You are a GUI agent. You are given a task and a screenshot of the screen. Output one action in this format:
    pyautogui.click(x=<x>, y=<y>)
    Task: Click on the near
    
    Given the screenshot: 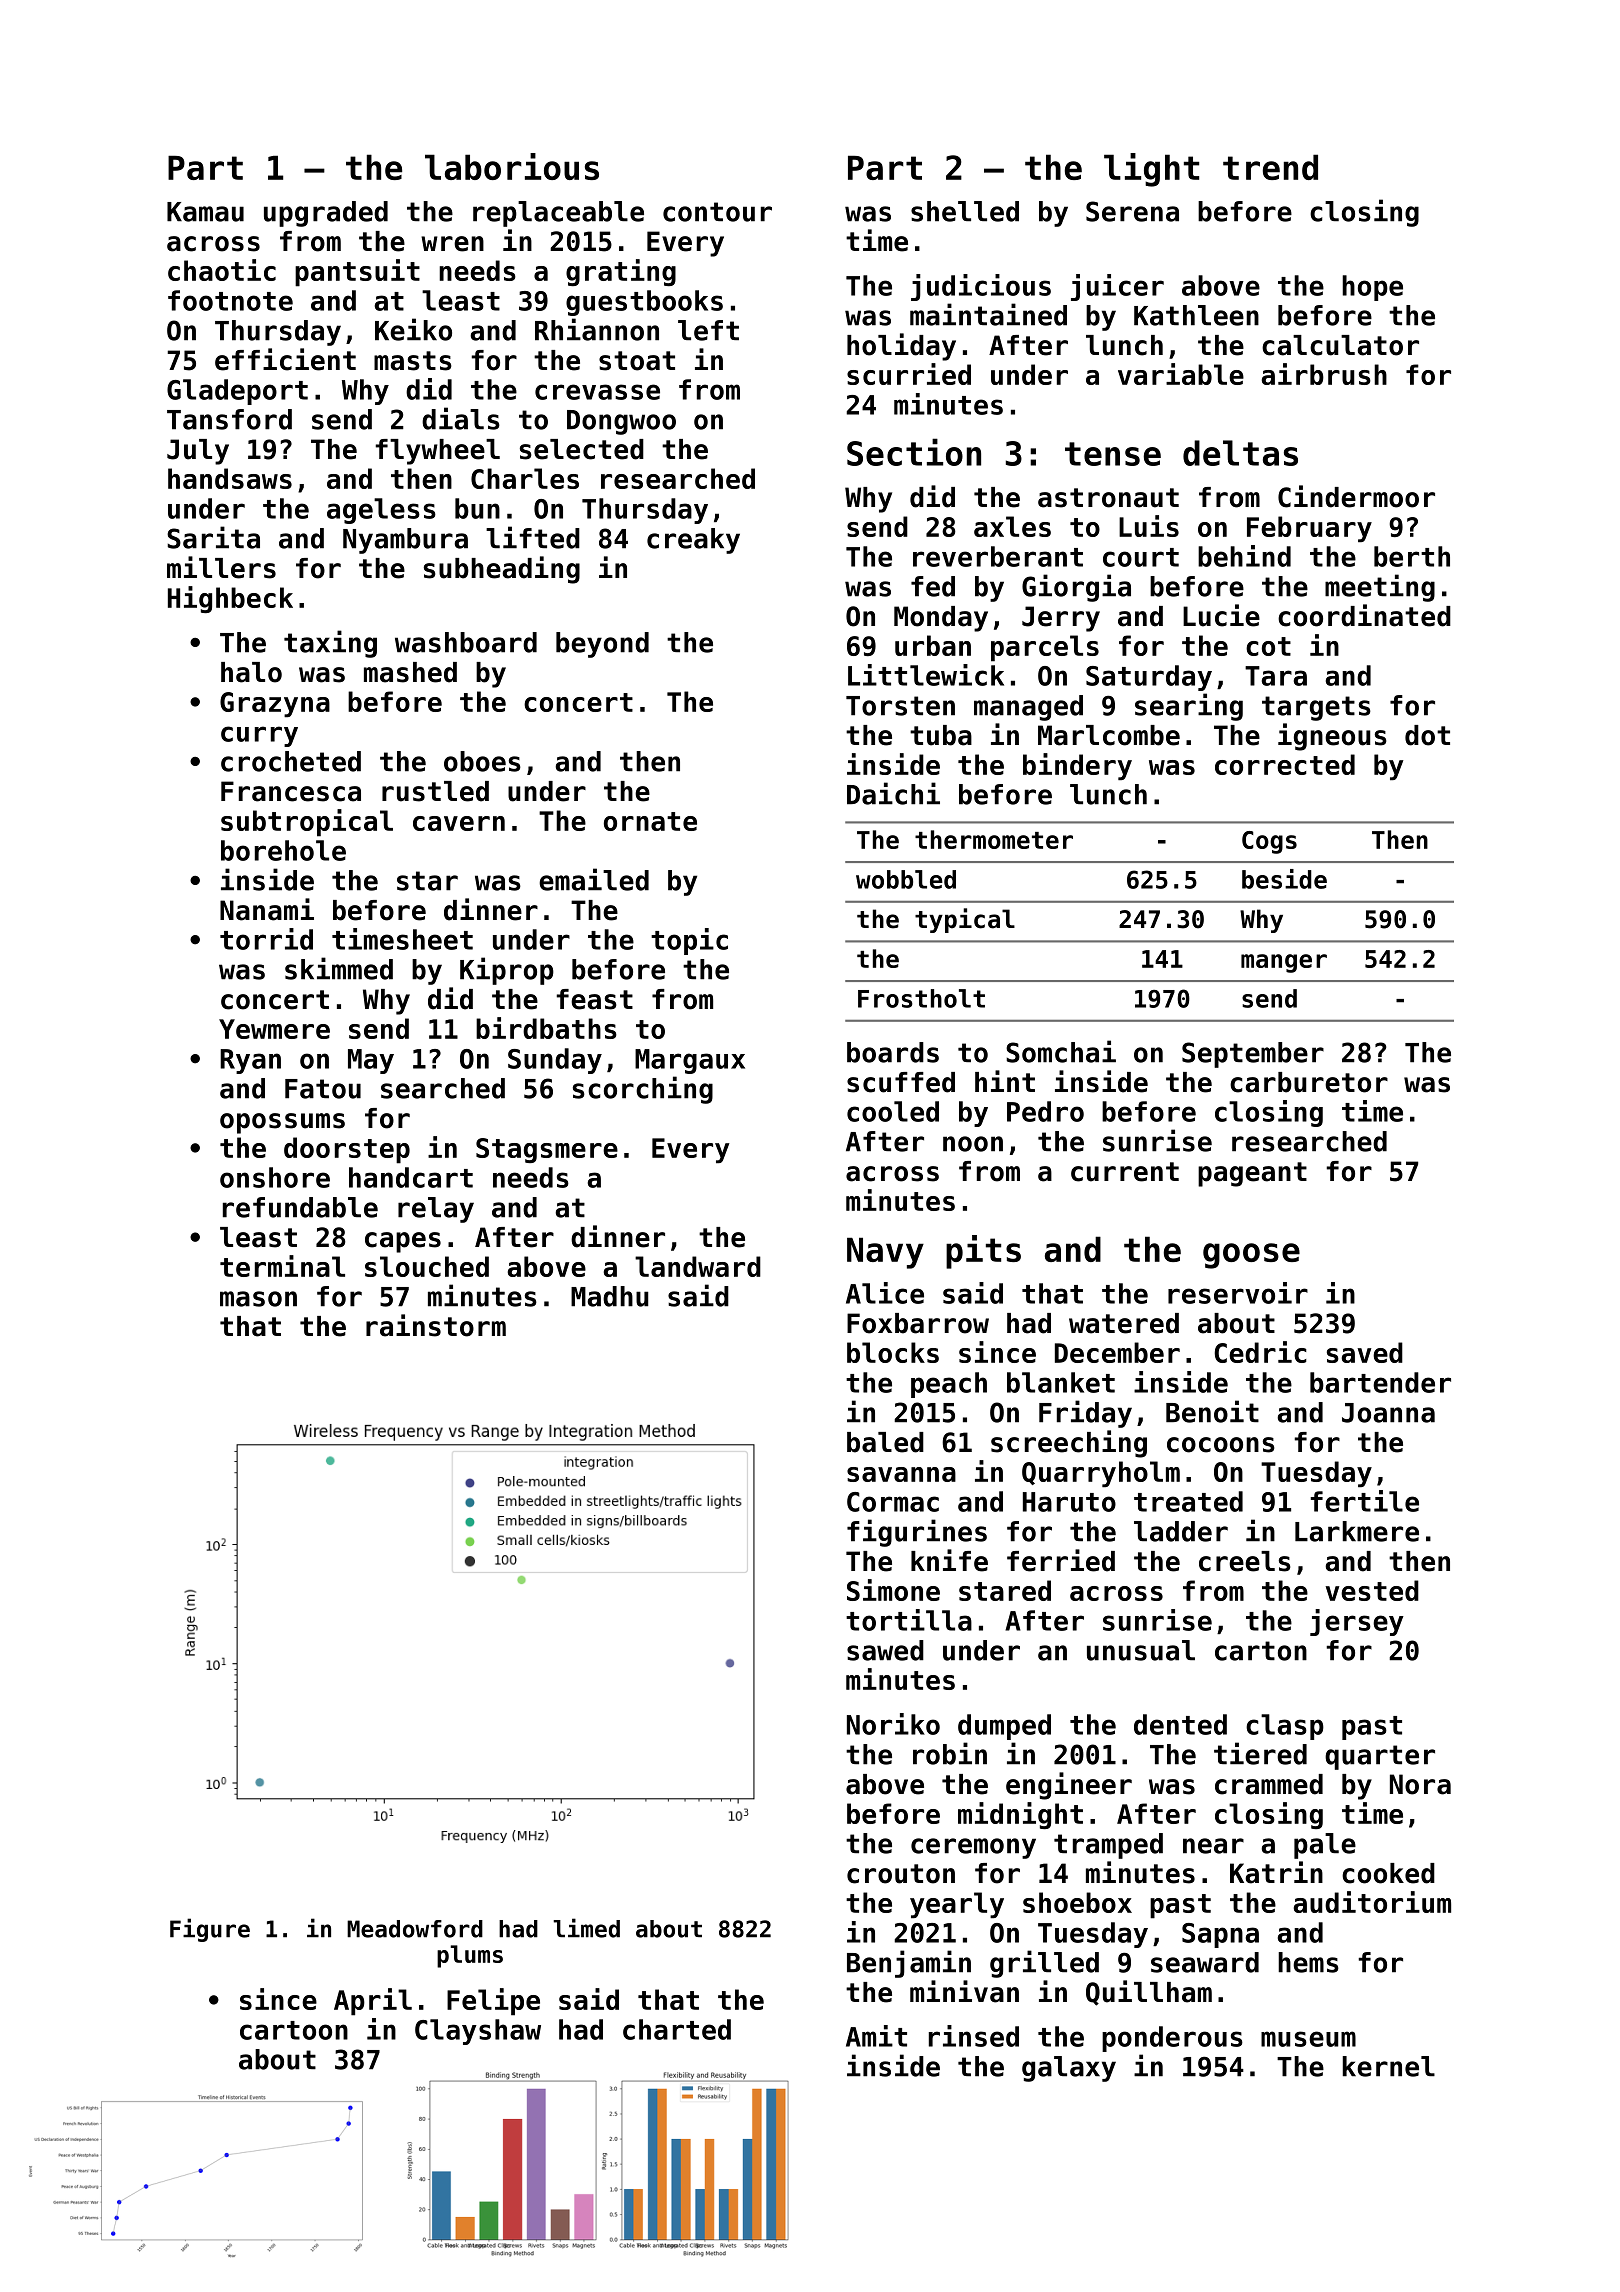 What is the action you would take?
    pyautogui.click(x=1213, y=1846)
